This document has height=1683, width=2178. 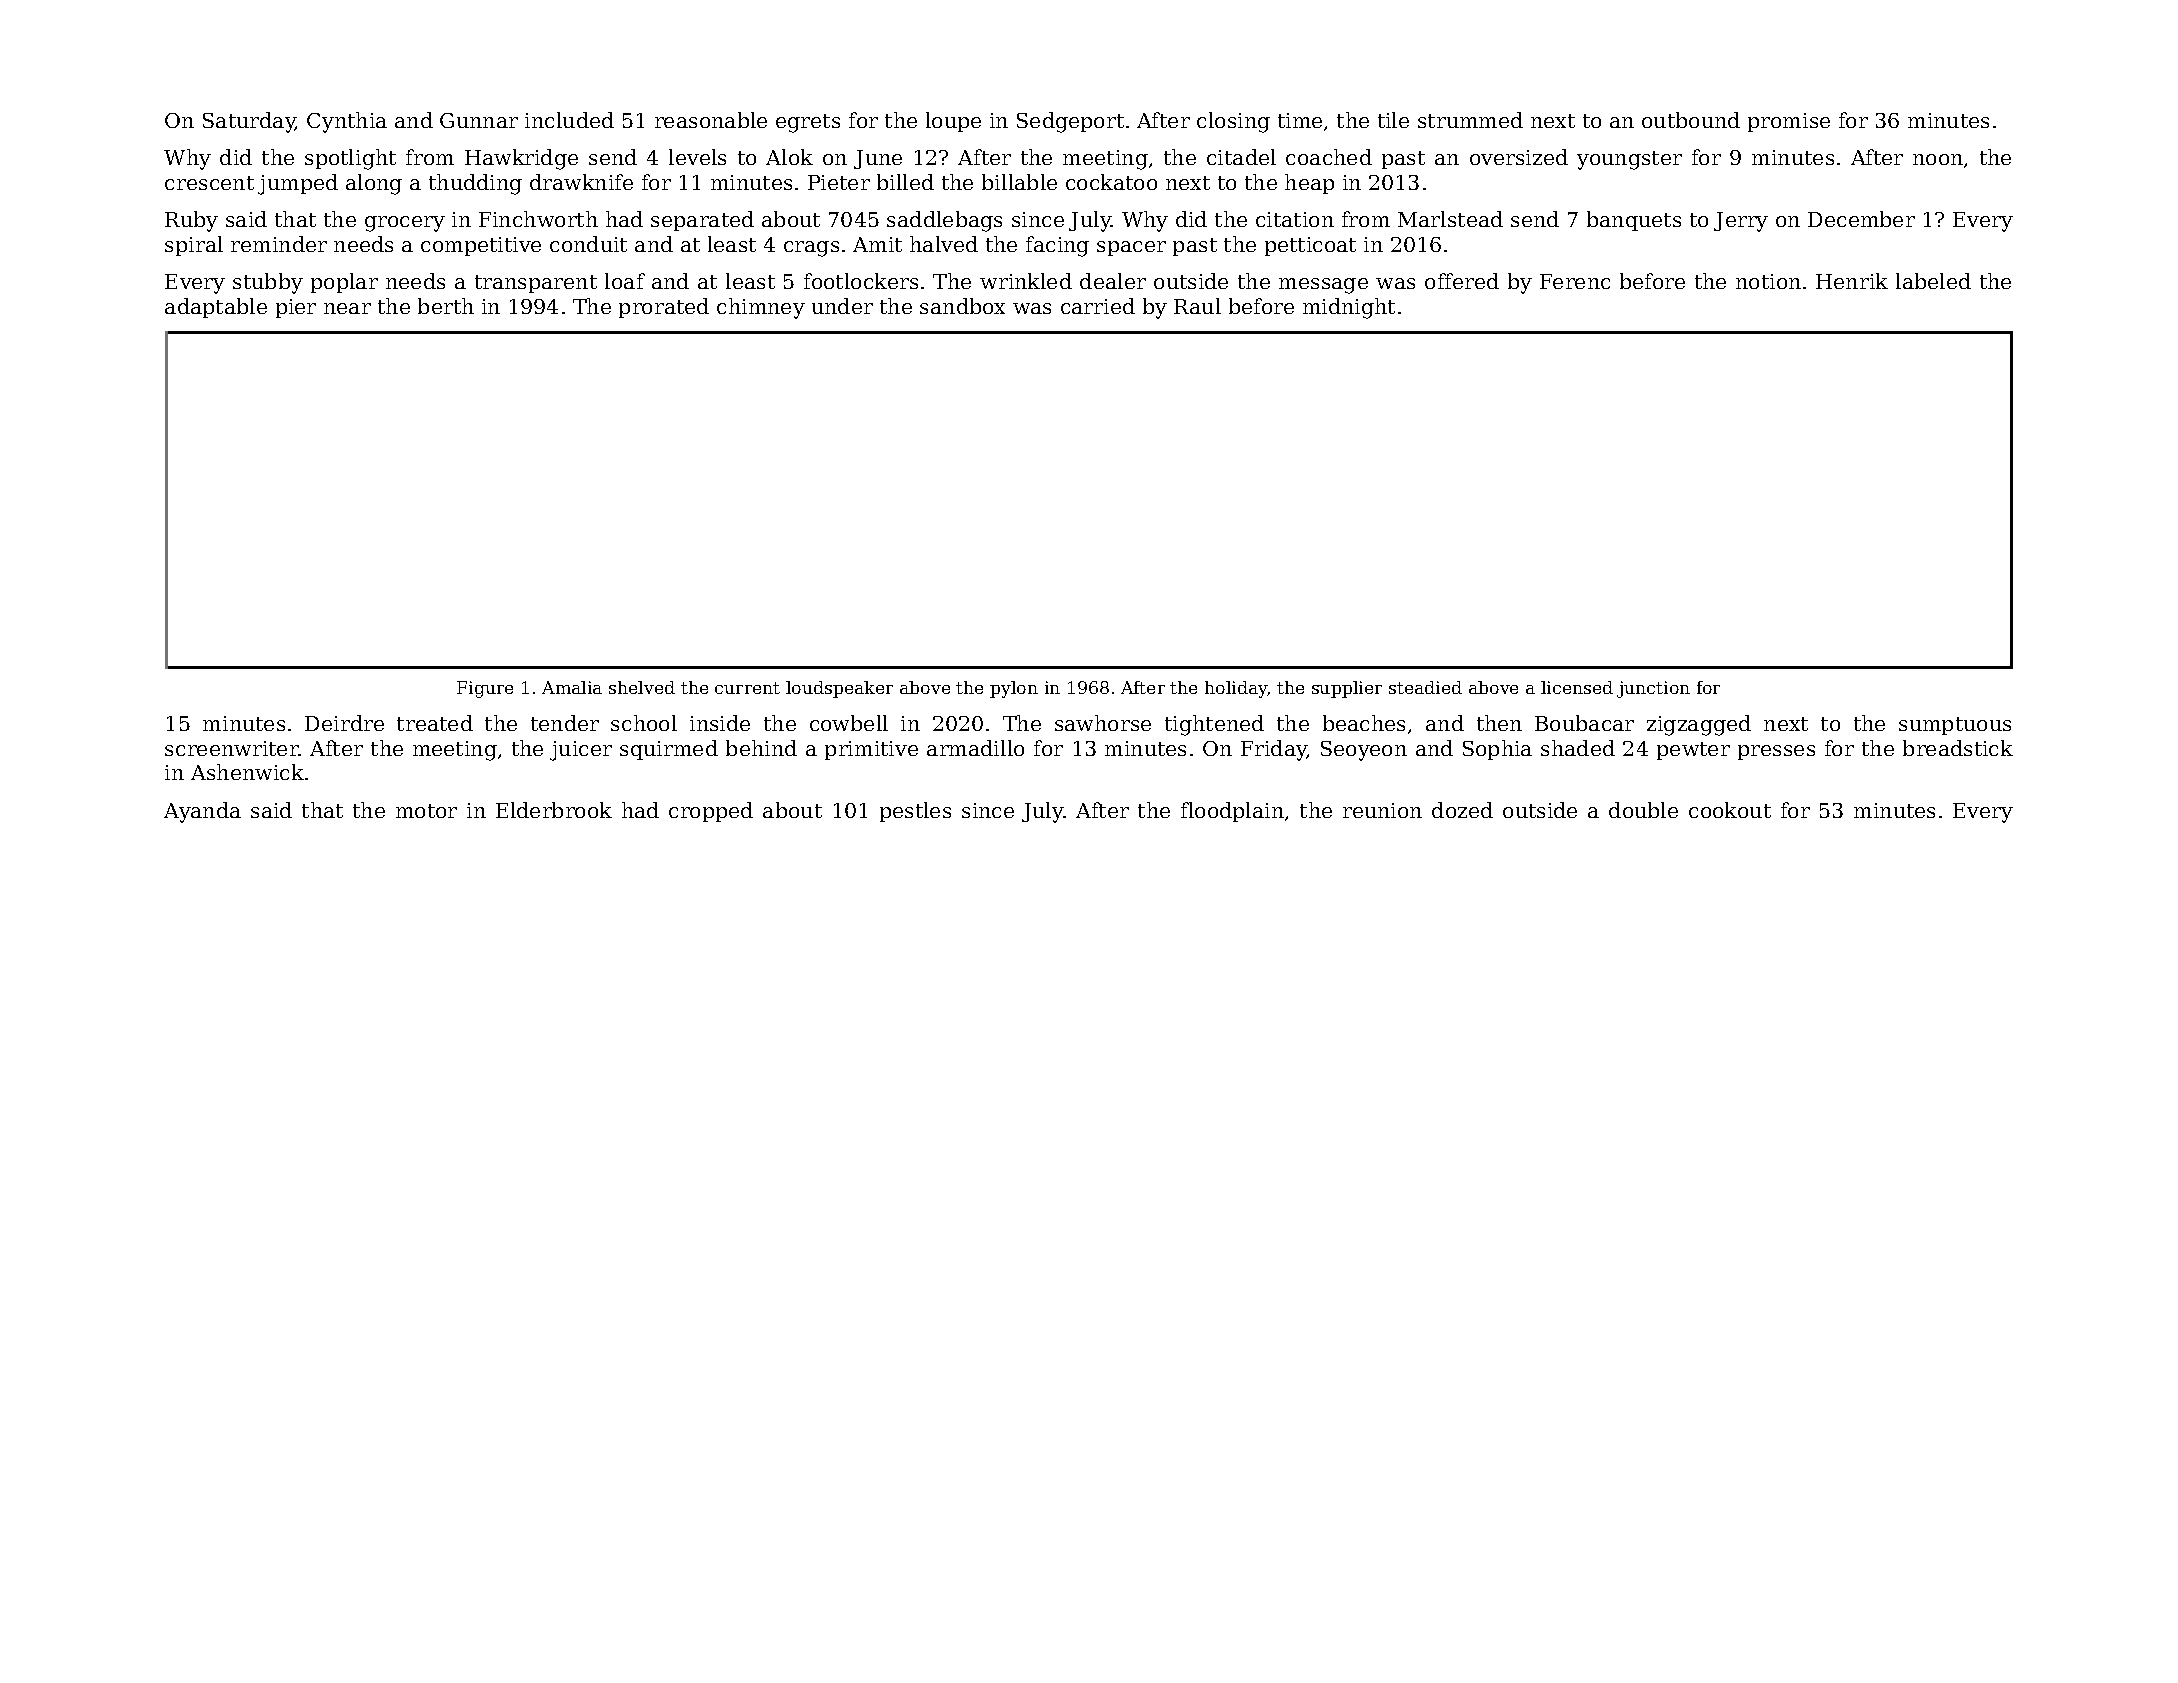 I want to click on junction, so click(x=1653, y=689).
